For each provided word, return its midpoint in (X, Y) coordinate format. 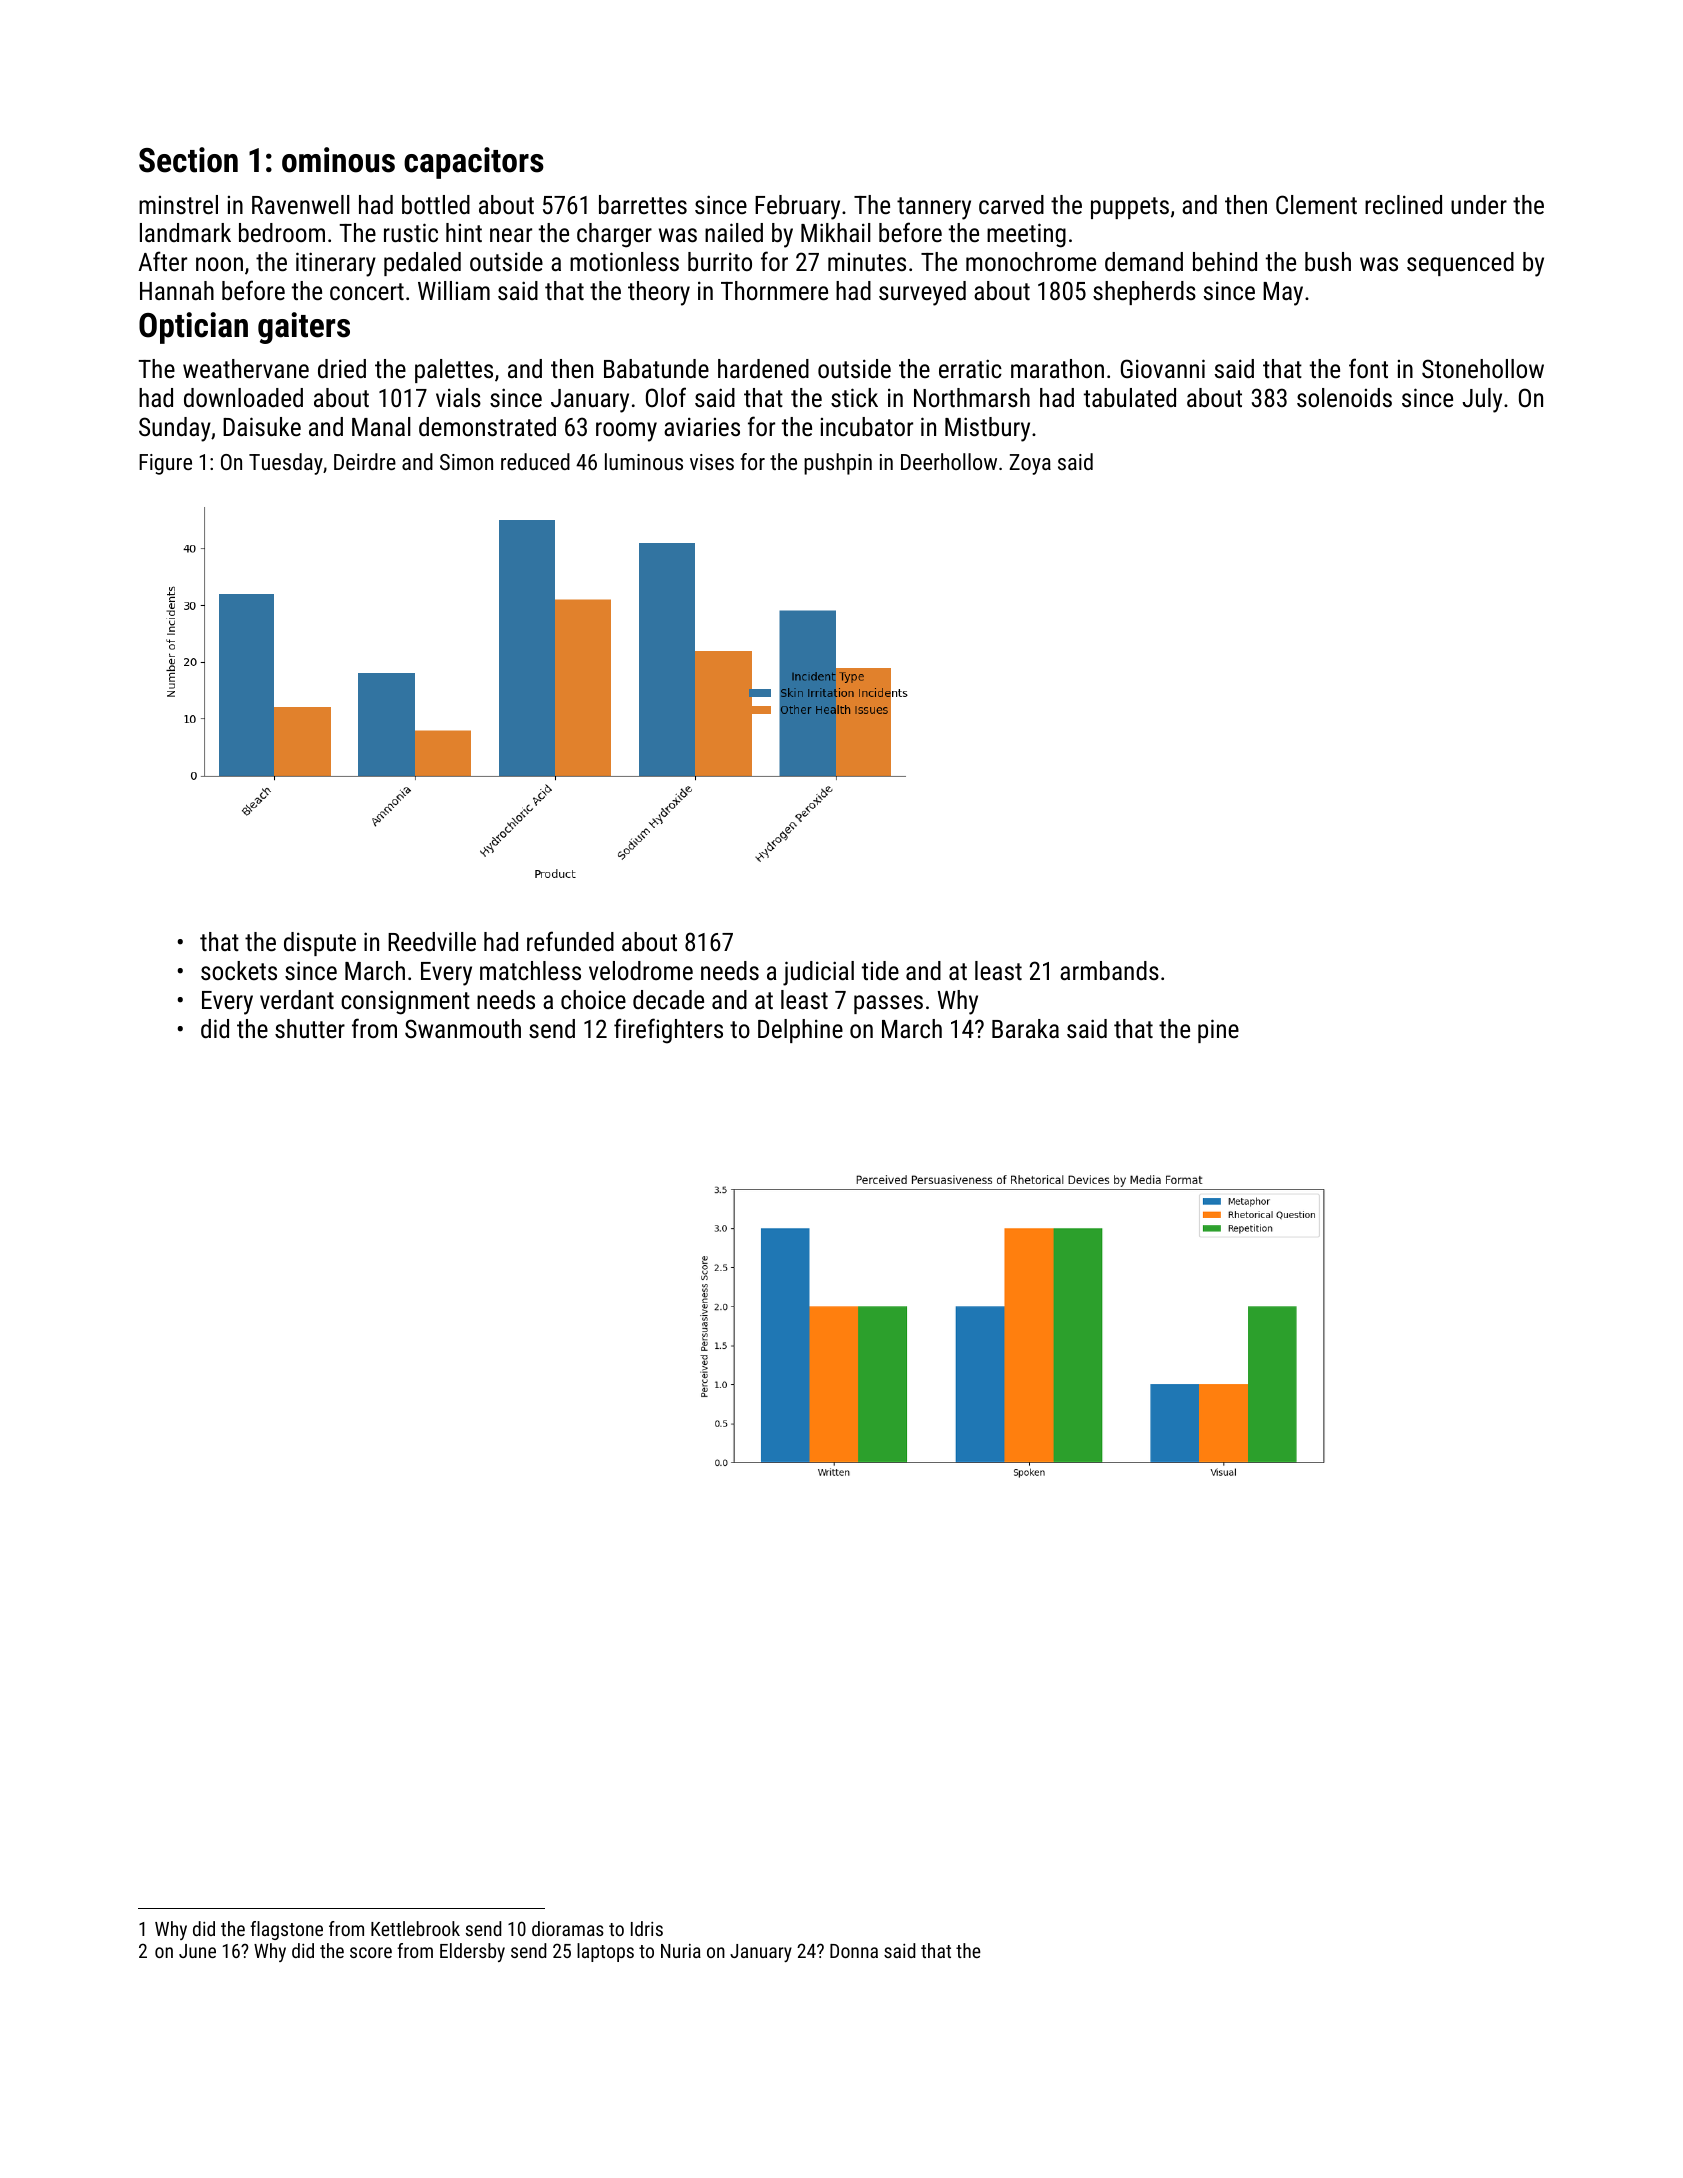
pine (1218, 1031)
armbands (1109, 970)
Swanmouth (463, 1028)
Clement (1316, 204)
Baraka (1025, 1028)
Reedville (432, 941)
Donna (854, 1951)
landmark (185, 232)
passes (888, 1004)
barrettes (643, 204)
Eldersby (472, 1952)
